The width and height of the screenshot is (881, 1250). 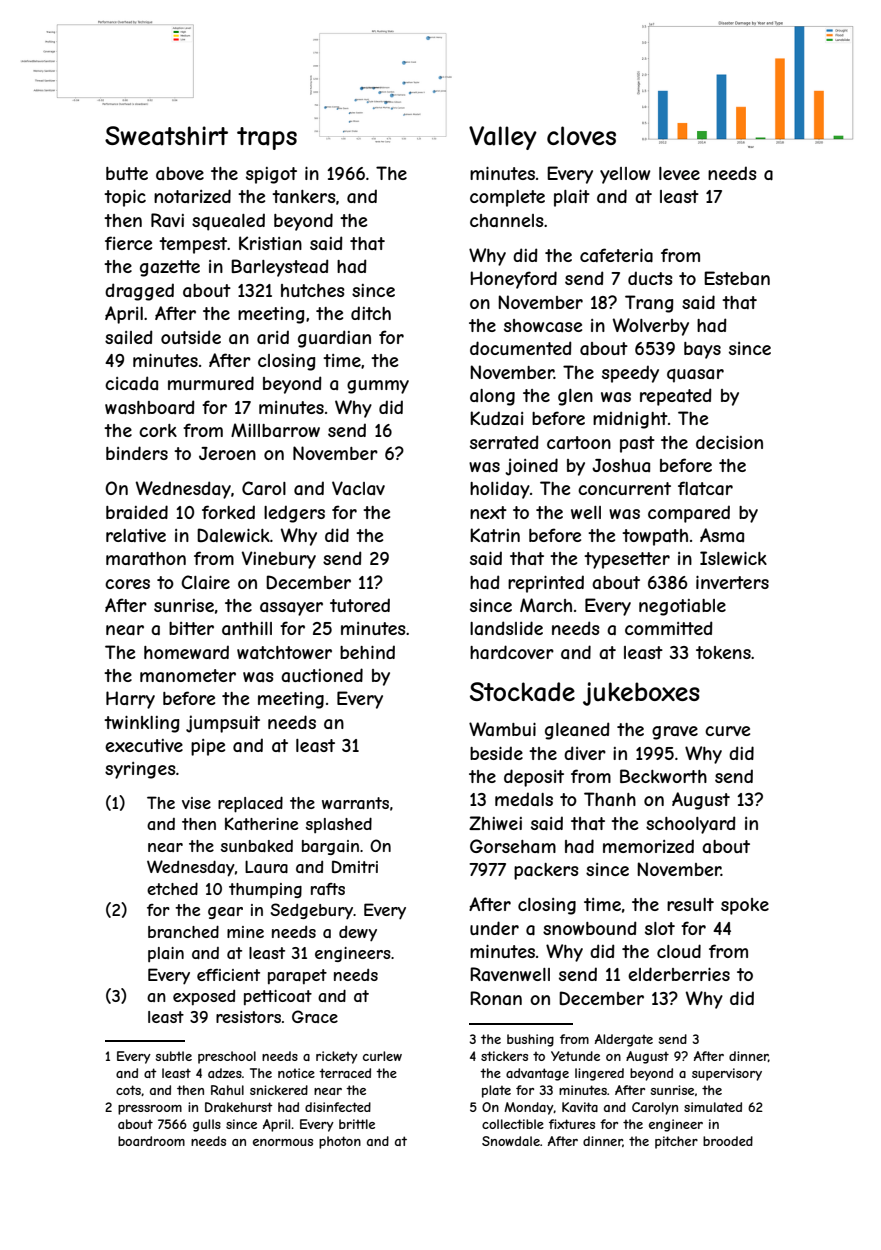 What do you see at coordinates (732, 582) in the screenshot?
I see `inverters` at bounding box center [732, 582].
